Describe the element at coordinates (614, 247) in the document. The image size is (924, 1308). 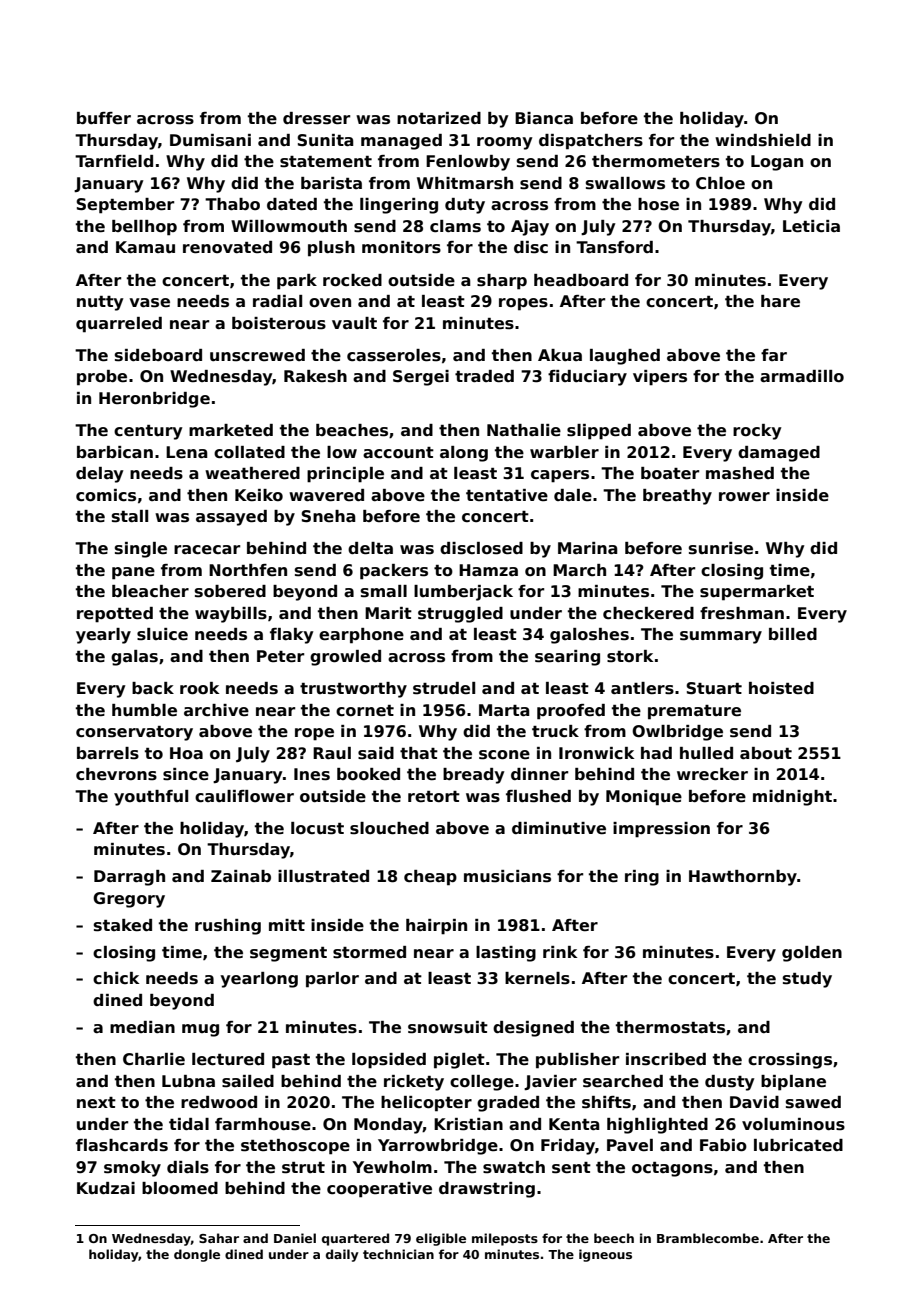
I see `Tansford` at that location.
